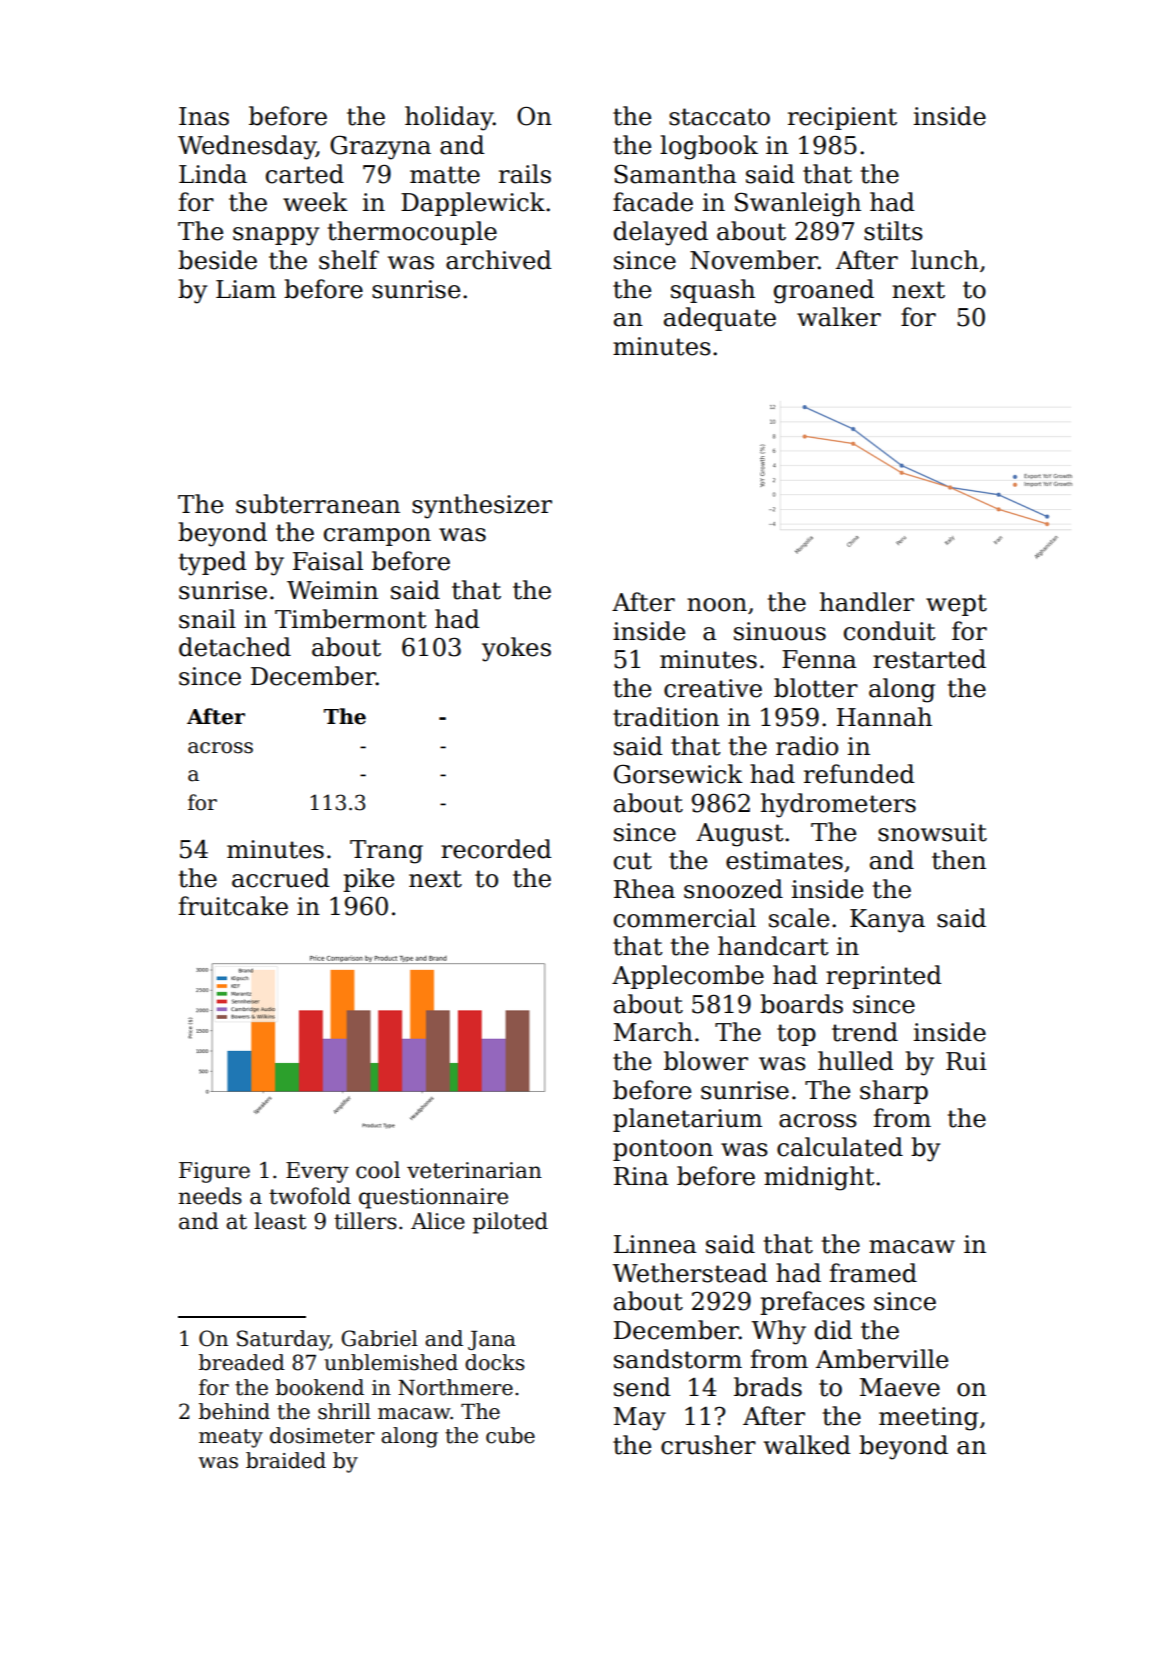 This image has width=1165, height=1654. I want to click on synthesizer, so click(482, 506).
